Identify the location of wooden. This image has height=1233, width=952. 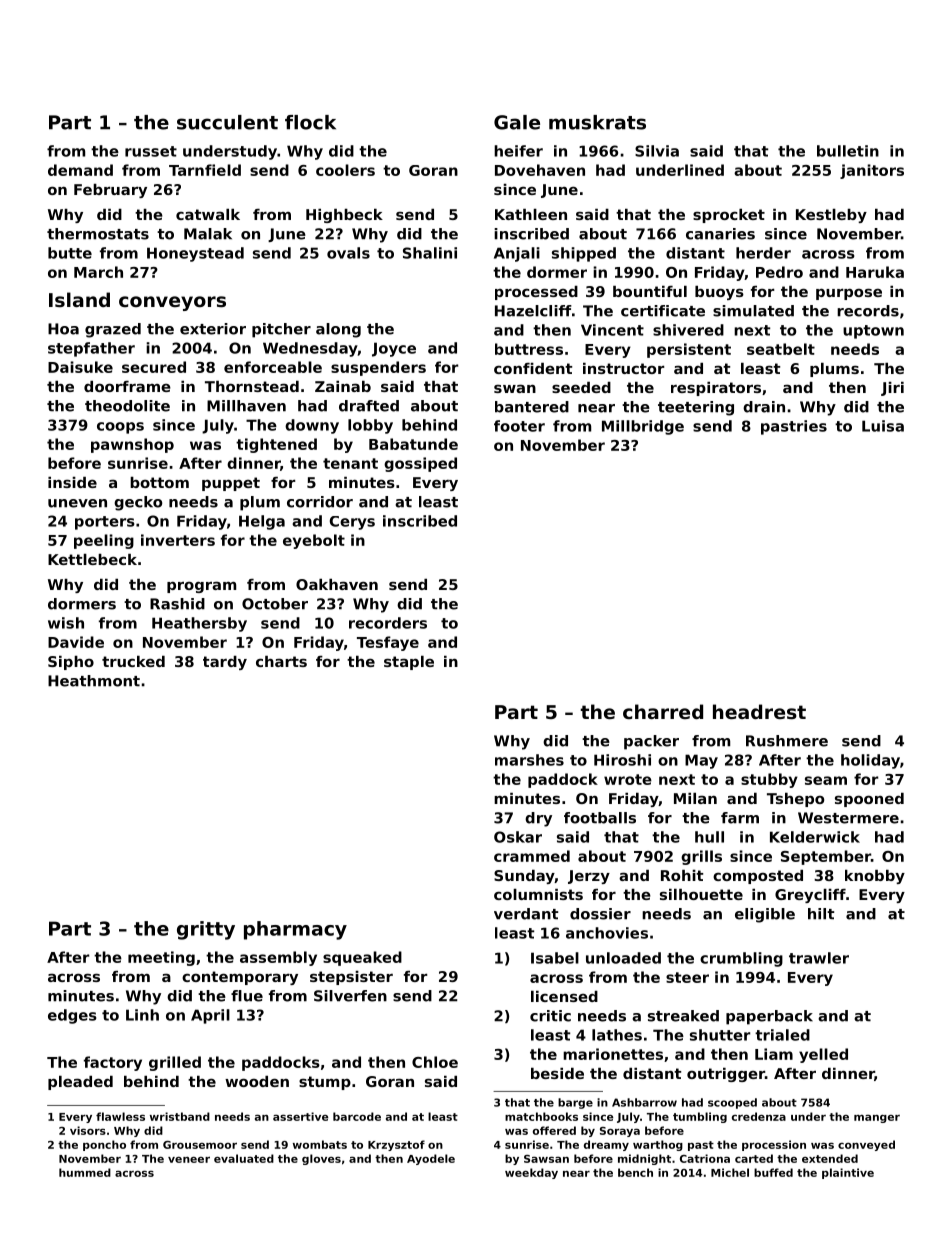
(257, 1081).
